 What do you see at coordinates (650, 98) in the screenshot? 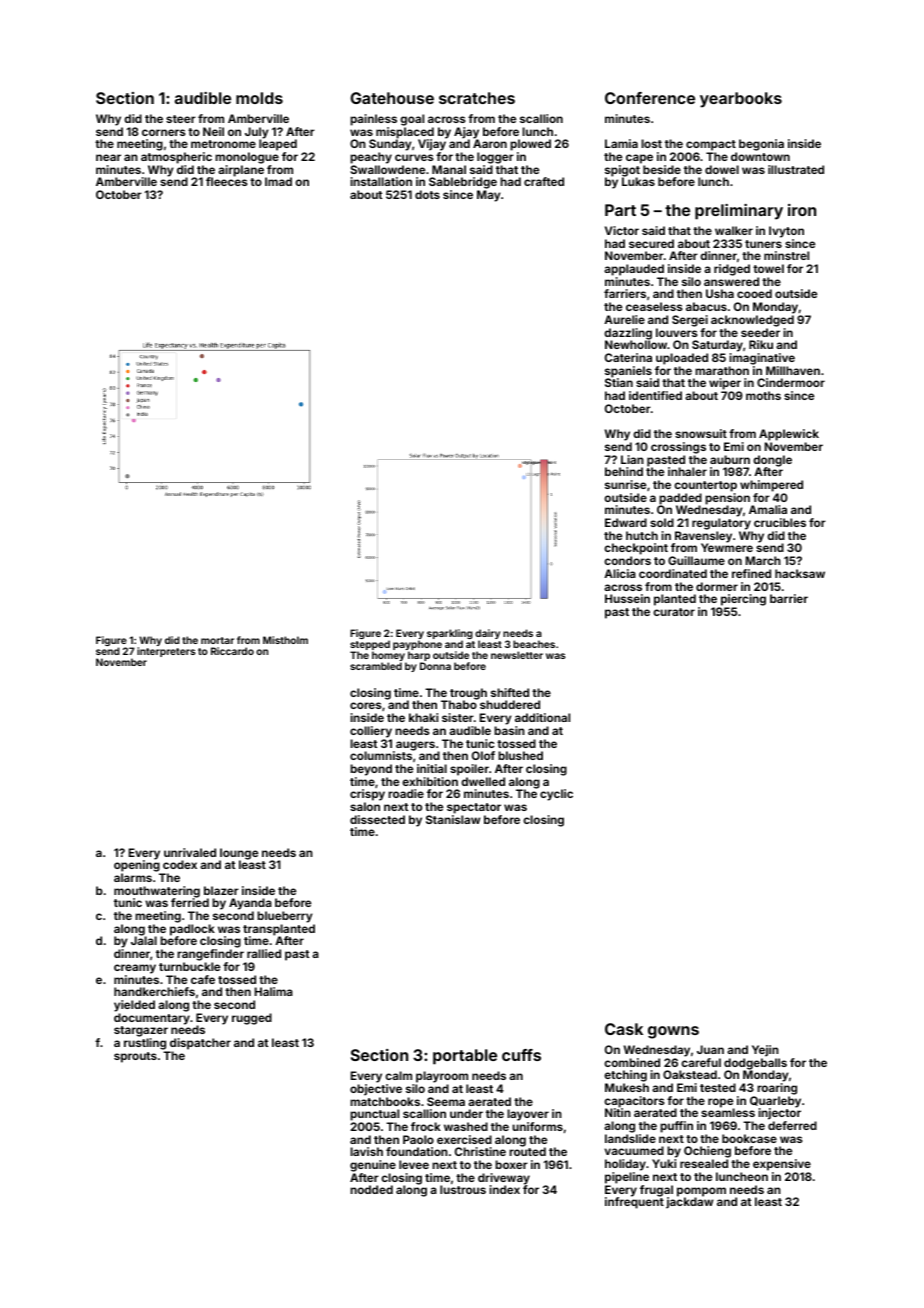
I see `Conference` at bounding box center [650, 98].
